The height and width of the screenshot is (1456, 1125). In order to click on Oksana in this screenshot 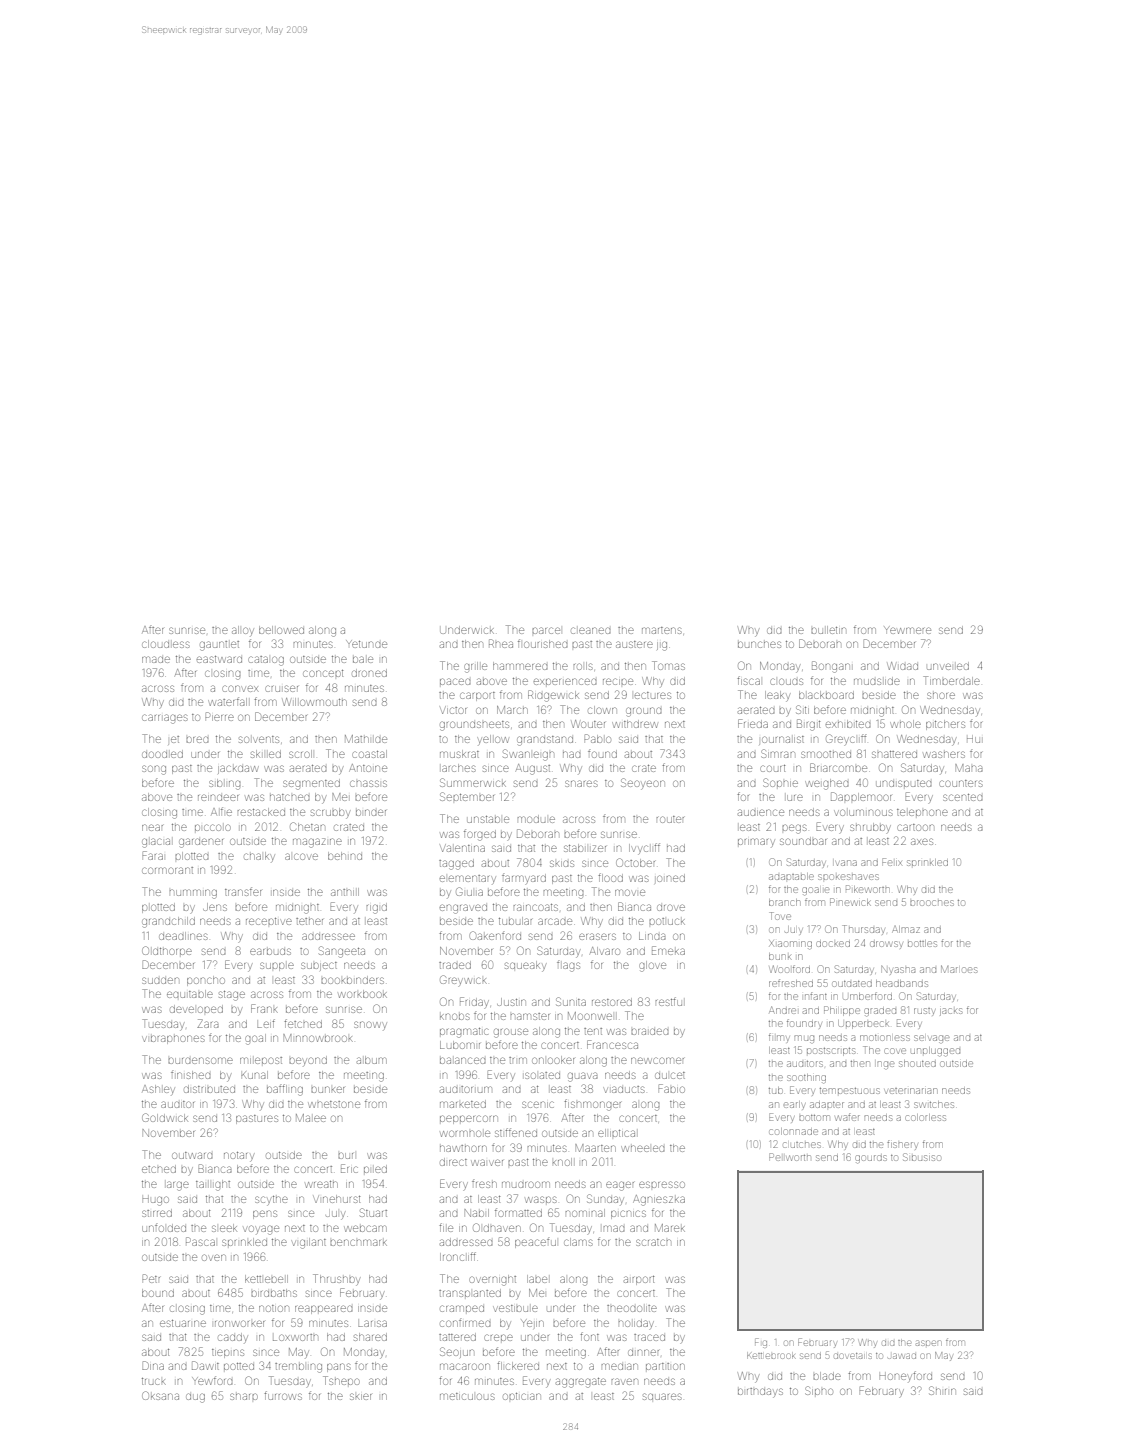, I will do `click(160, 1395)`.
